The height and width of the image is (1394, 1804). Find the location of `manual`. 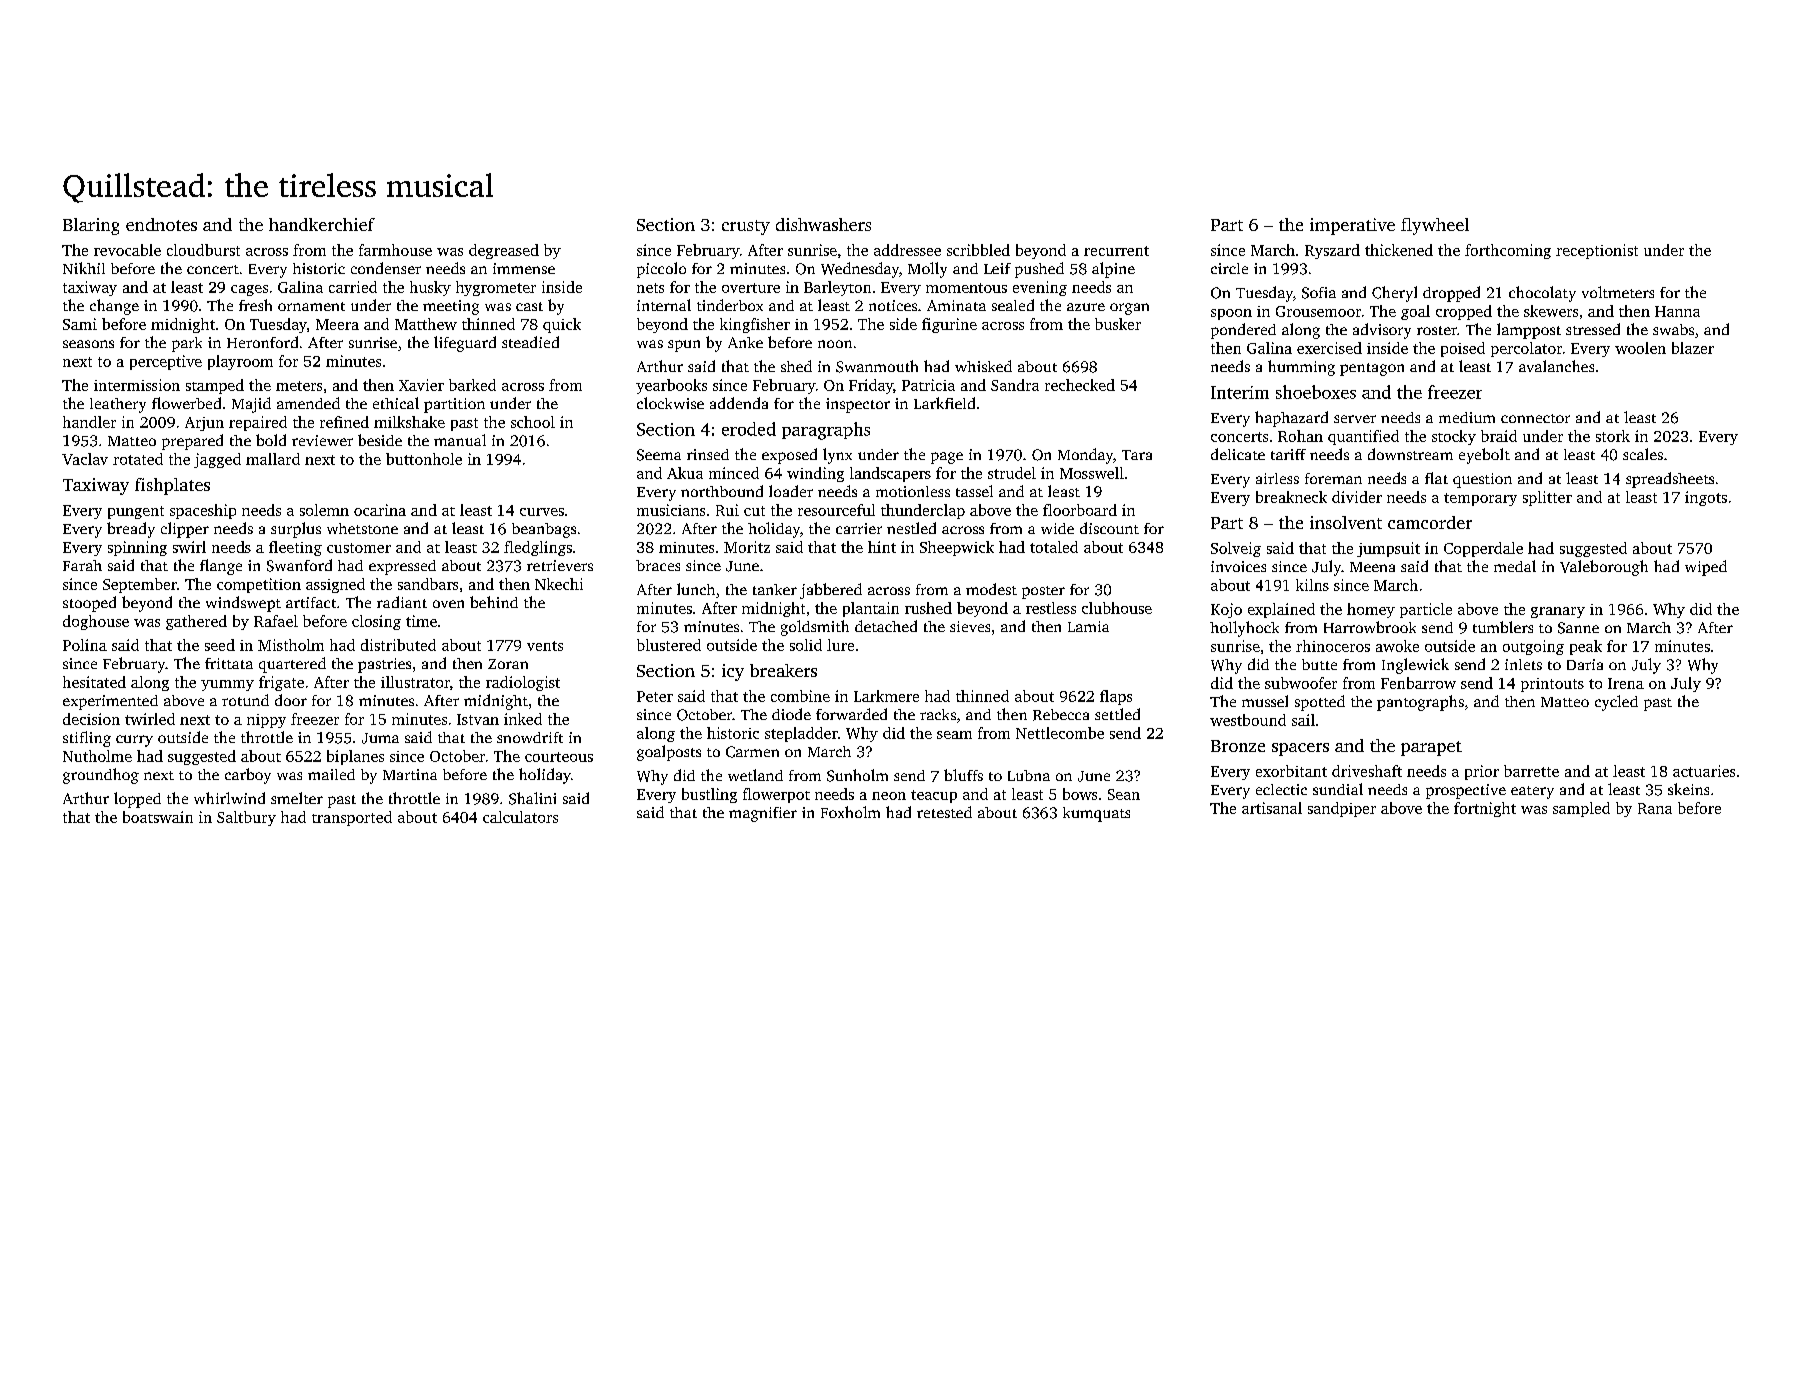

manual is located at coordinates (460, 440).
